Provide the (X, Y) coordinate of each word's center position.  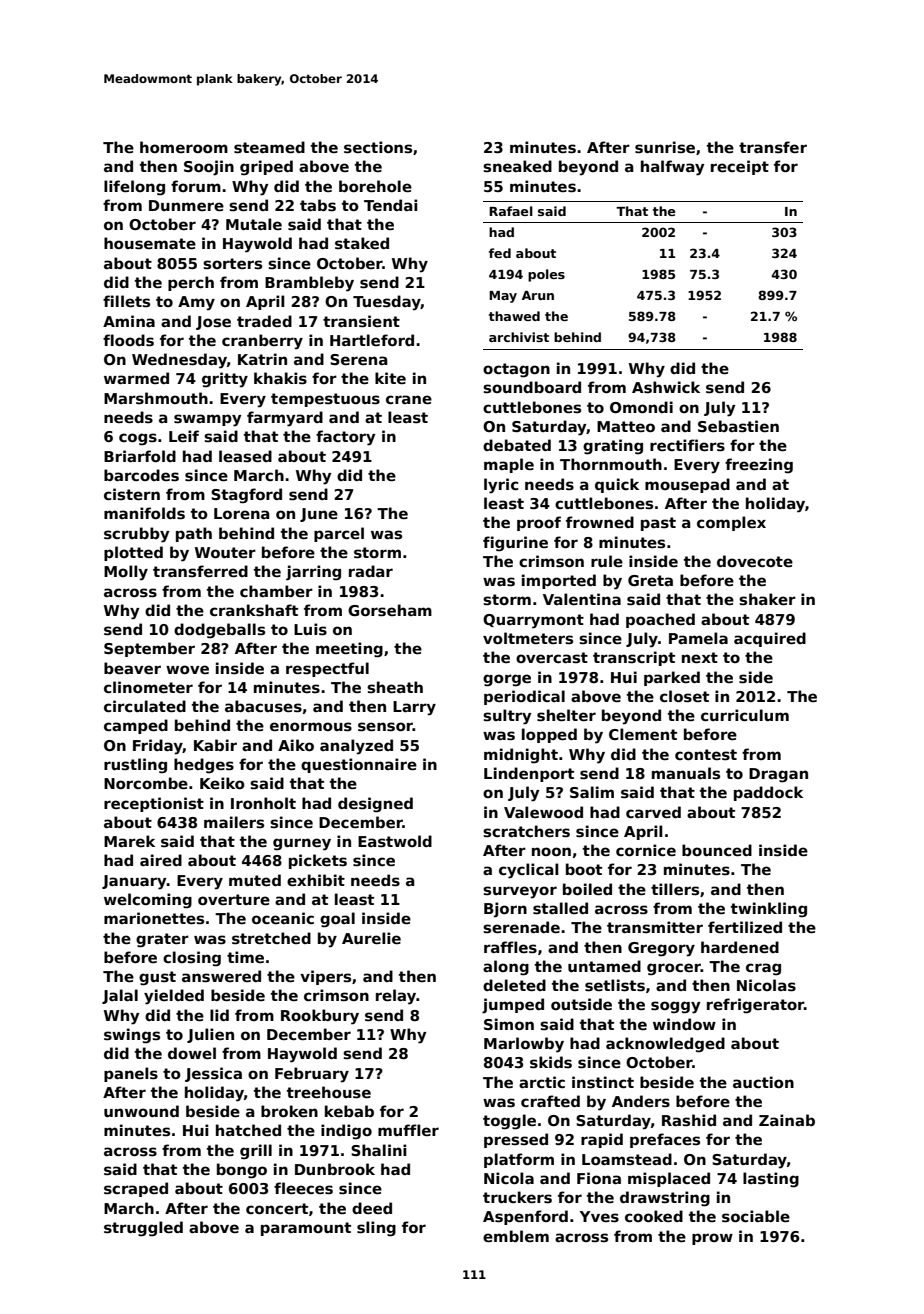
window (684, 1024)
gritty (225, 380)
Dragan (778, 775)
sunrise (665, 147)
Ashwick (666, 387)
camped (136, 726)
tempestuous (325, 400)
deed (372, 1208)
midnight (521, 756)
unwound (141, 1111)
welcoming (148, 901)
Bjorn (505, 910)
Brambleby (309, 284)
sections (378, 147)
